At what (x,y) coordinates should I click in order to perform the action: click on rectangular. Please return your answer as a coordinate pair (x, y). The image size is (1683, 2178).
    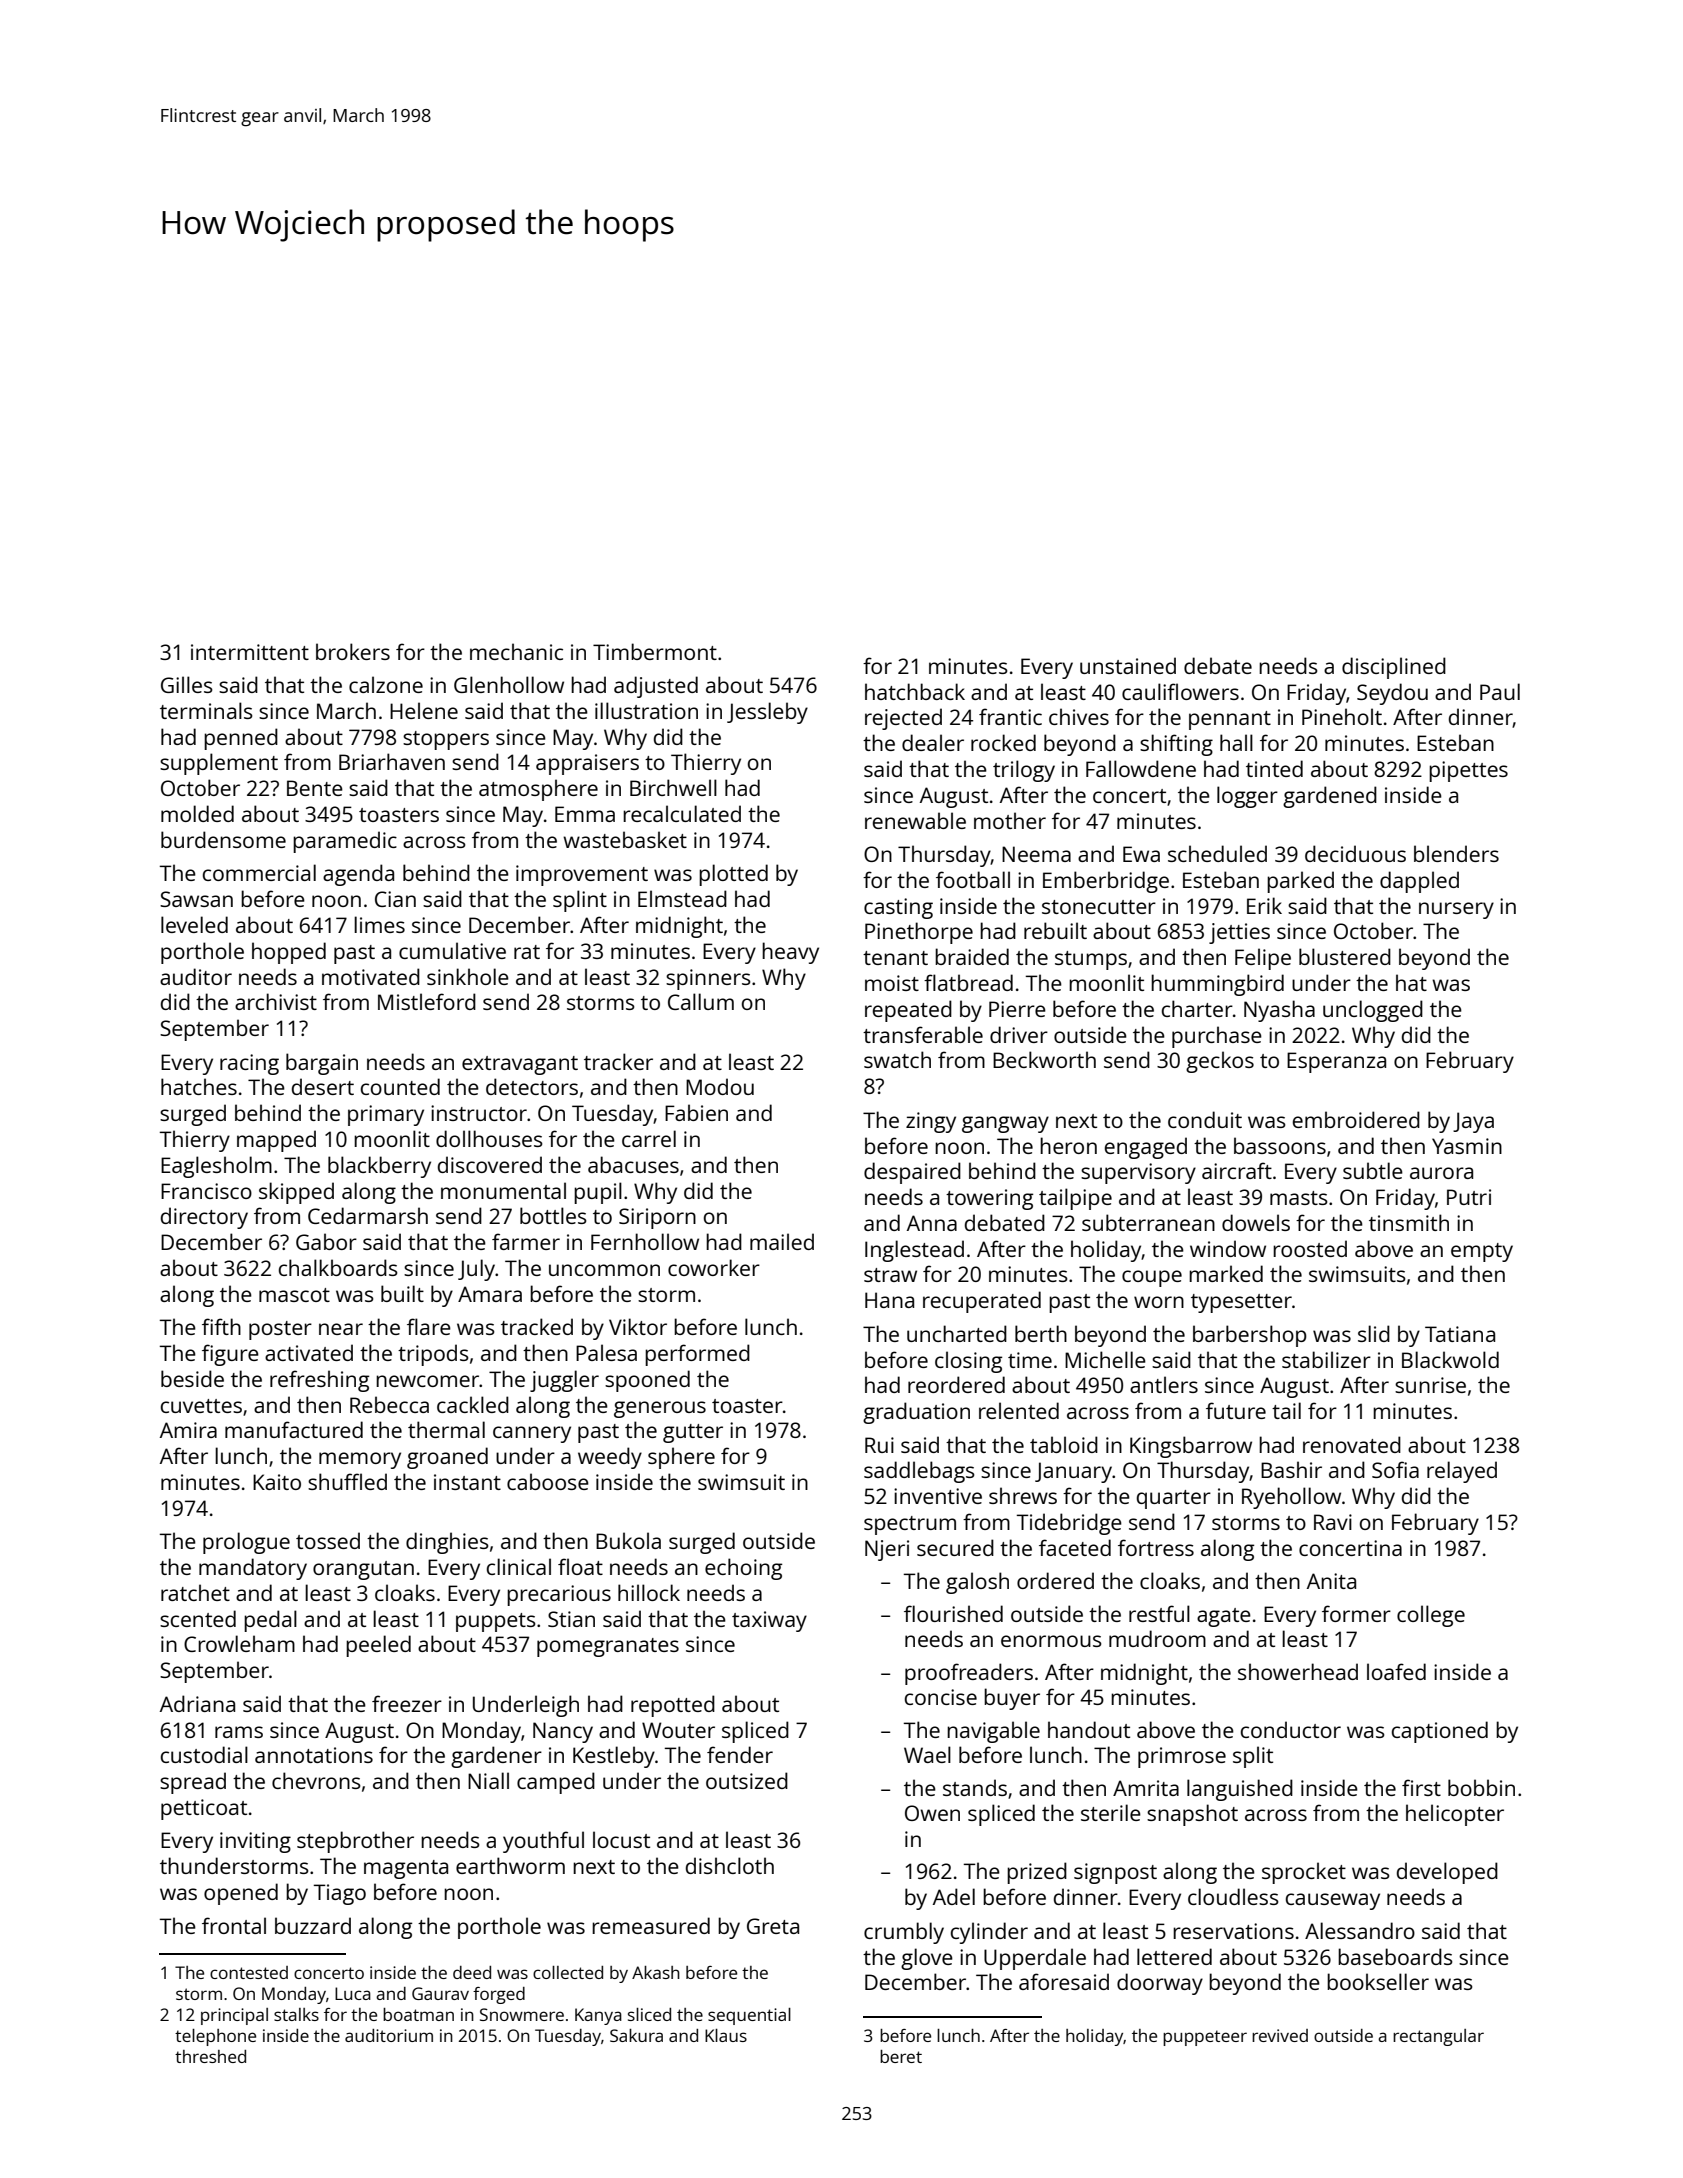
    Looking at the image, I should click on (1438, 2037).
